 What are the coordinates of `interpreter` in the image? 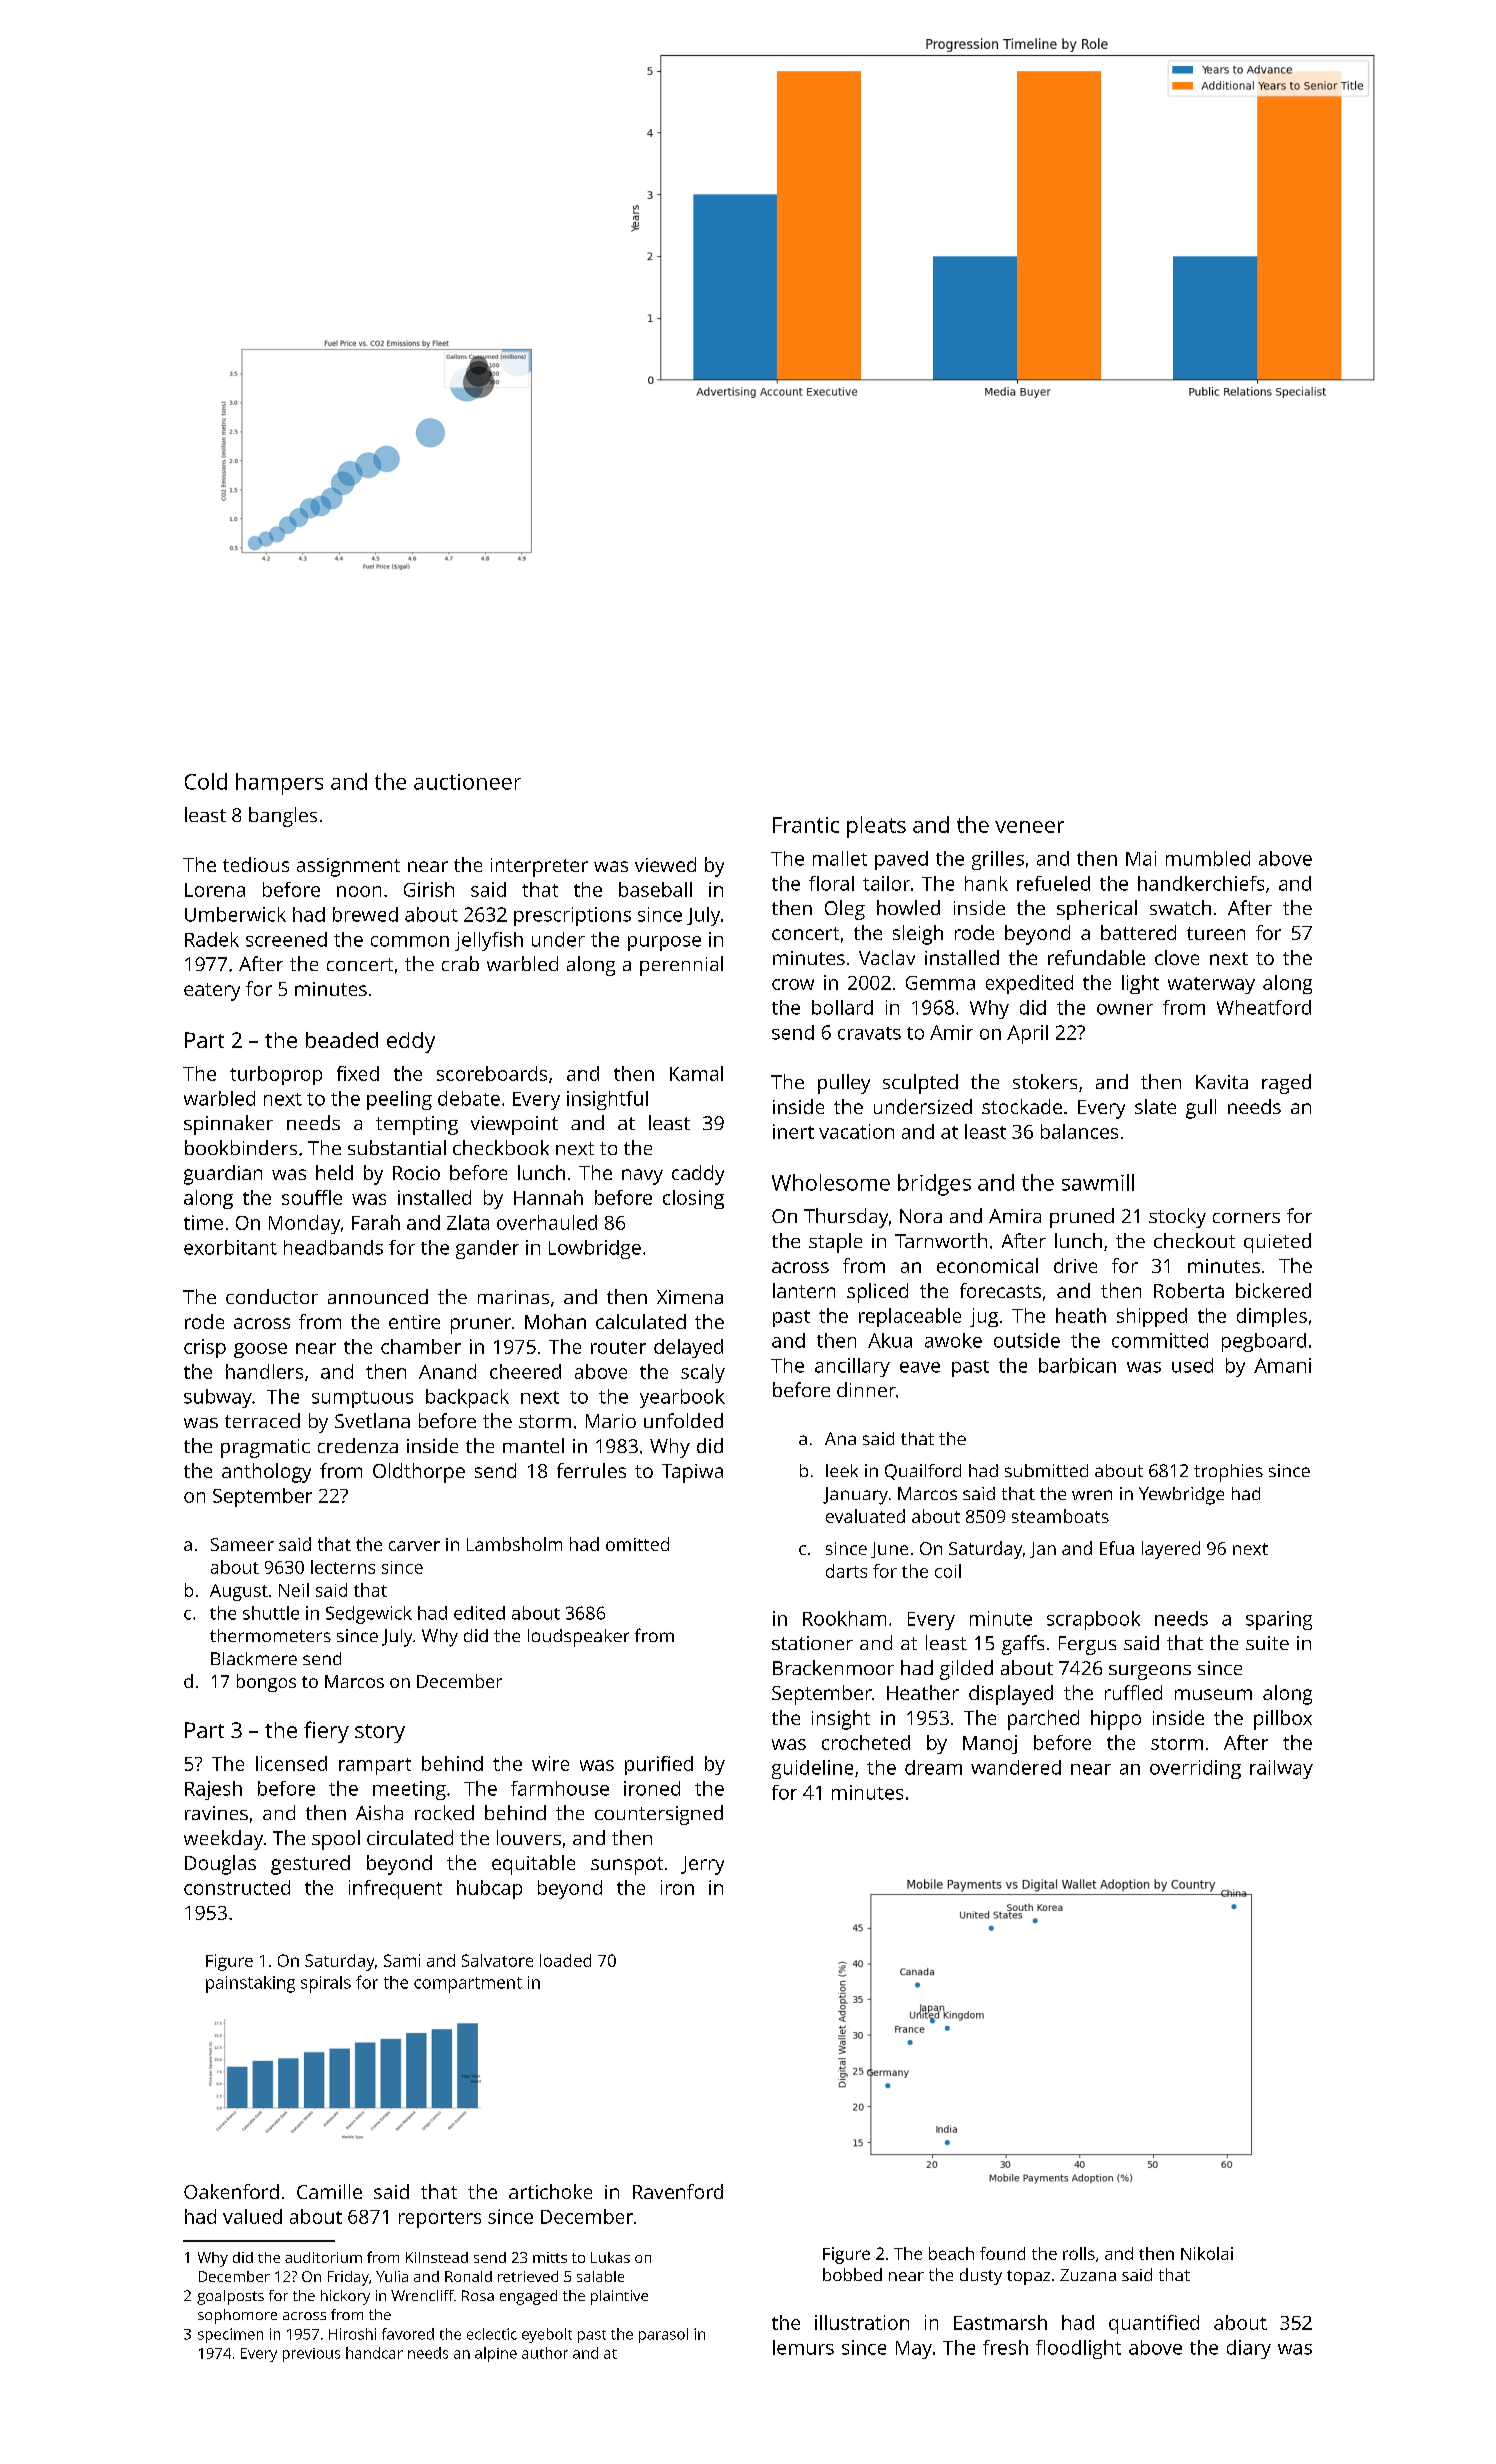 It's located at (539, 867).
